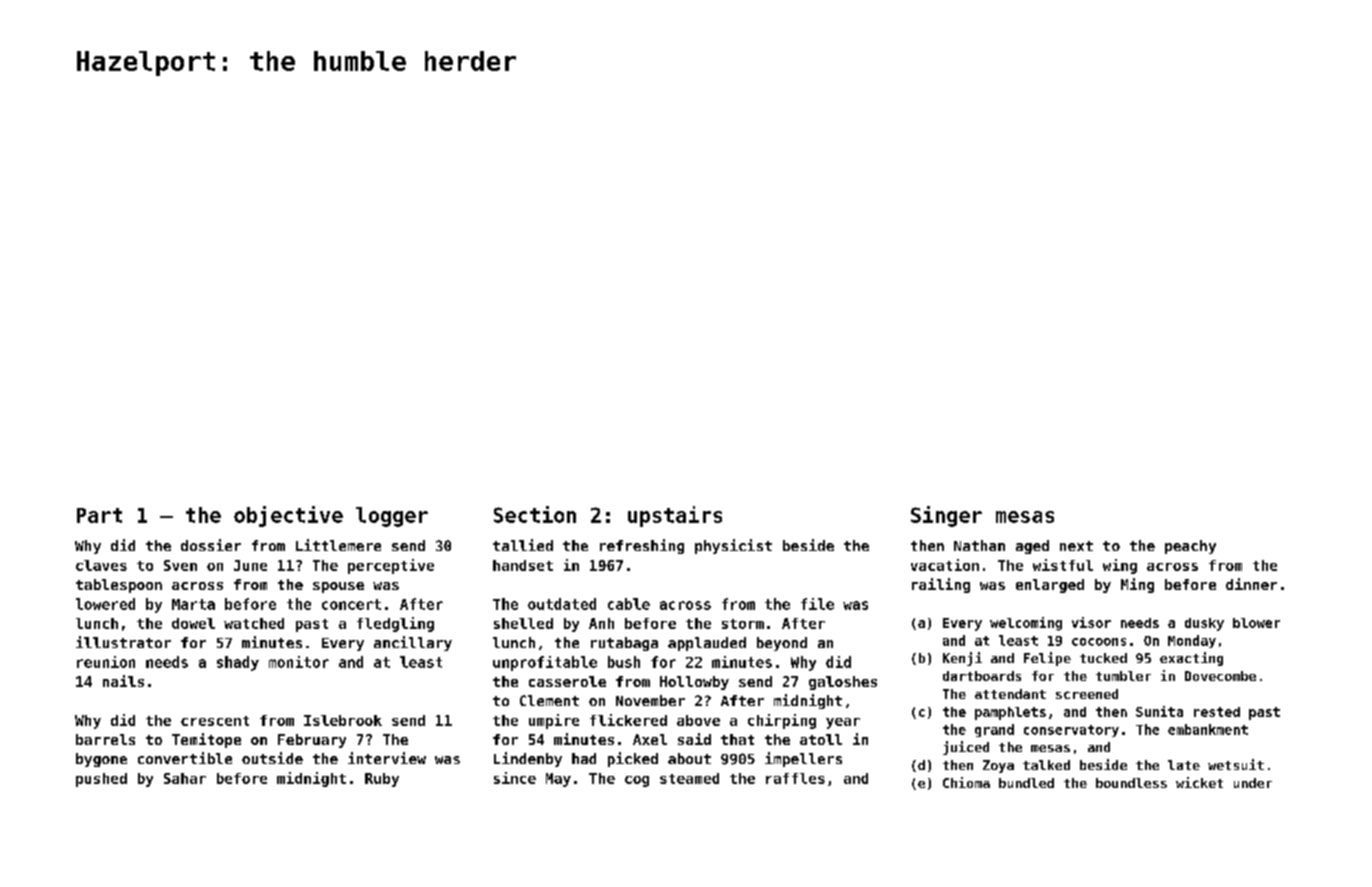 Image resolution: width=1372 pixels, height=887 pixels. What do you see at coordinates (1087, 694) in the screenshot?
I see `screened` at bounding box center [1087, 694].
